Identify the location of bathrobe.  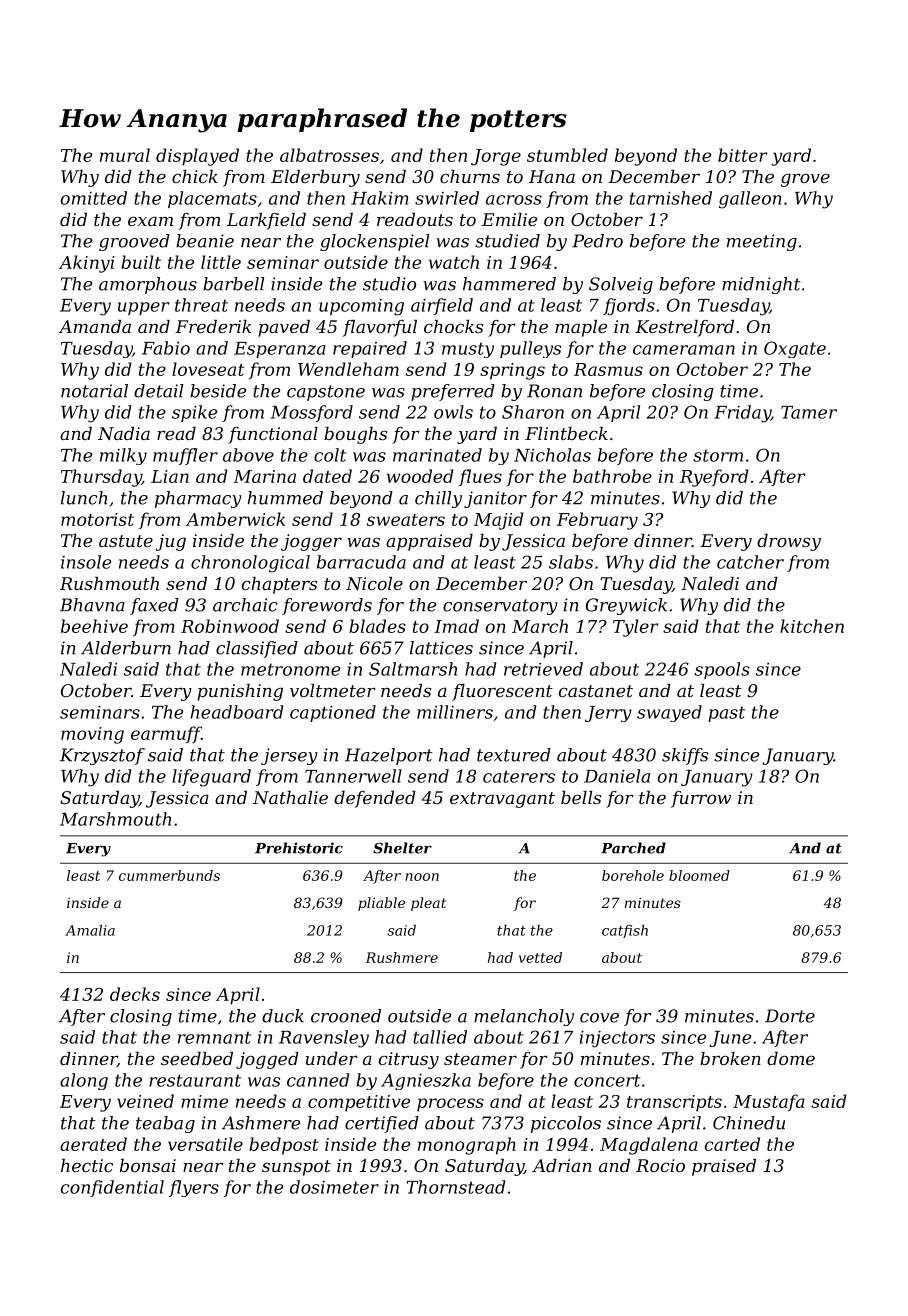
(612, 476).
